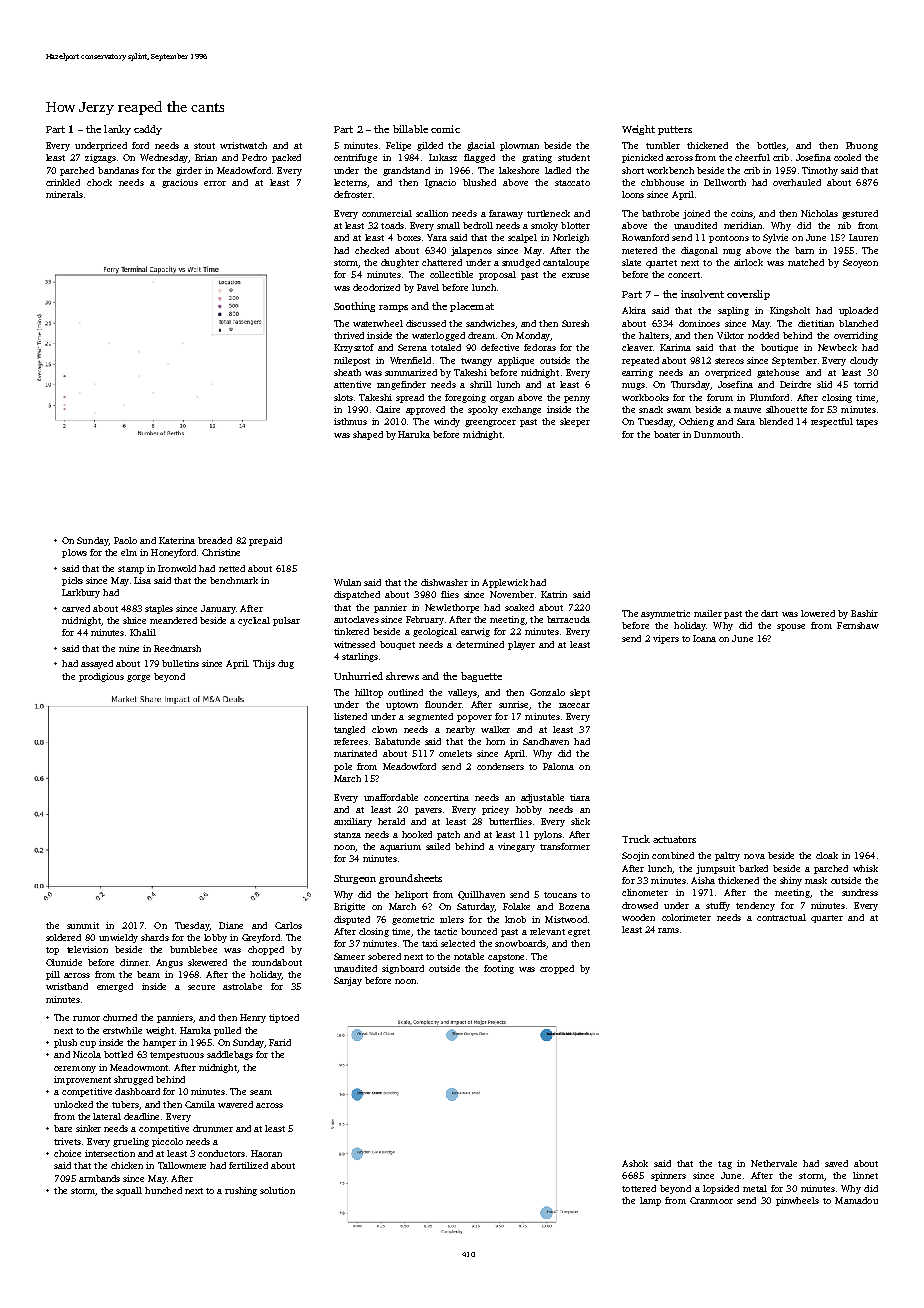  I want to click on actuators, so click(674, 839).
